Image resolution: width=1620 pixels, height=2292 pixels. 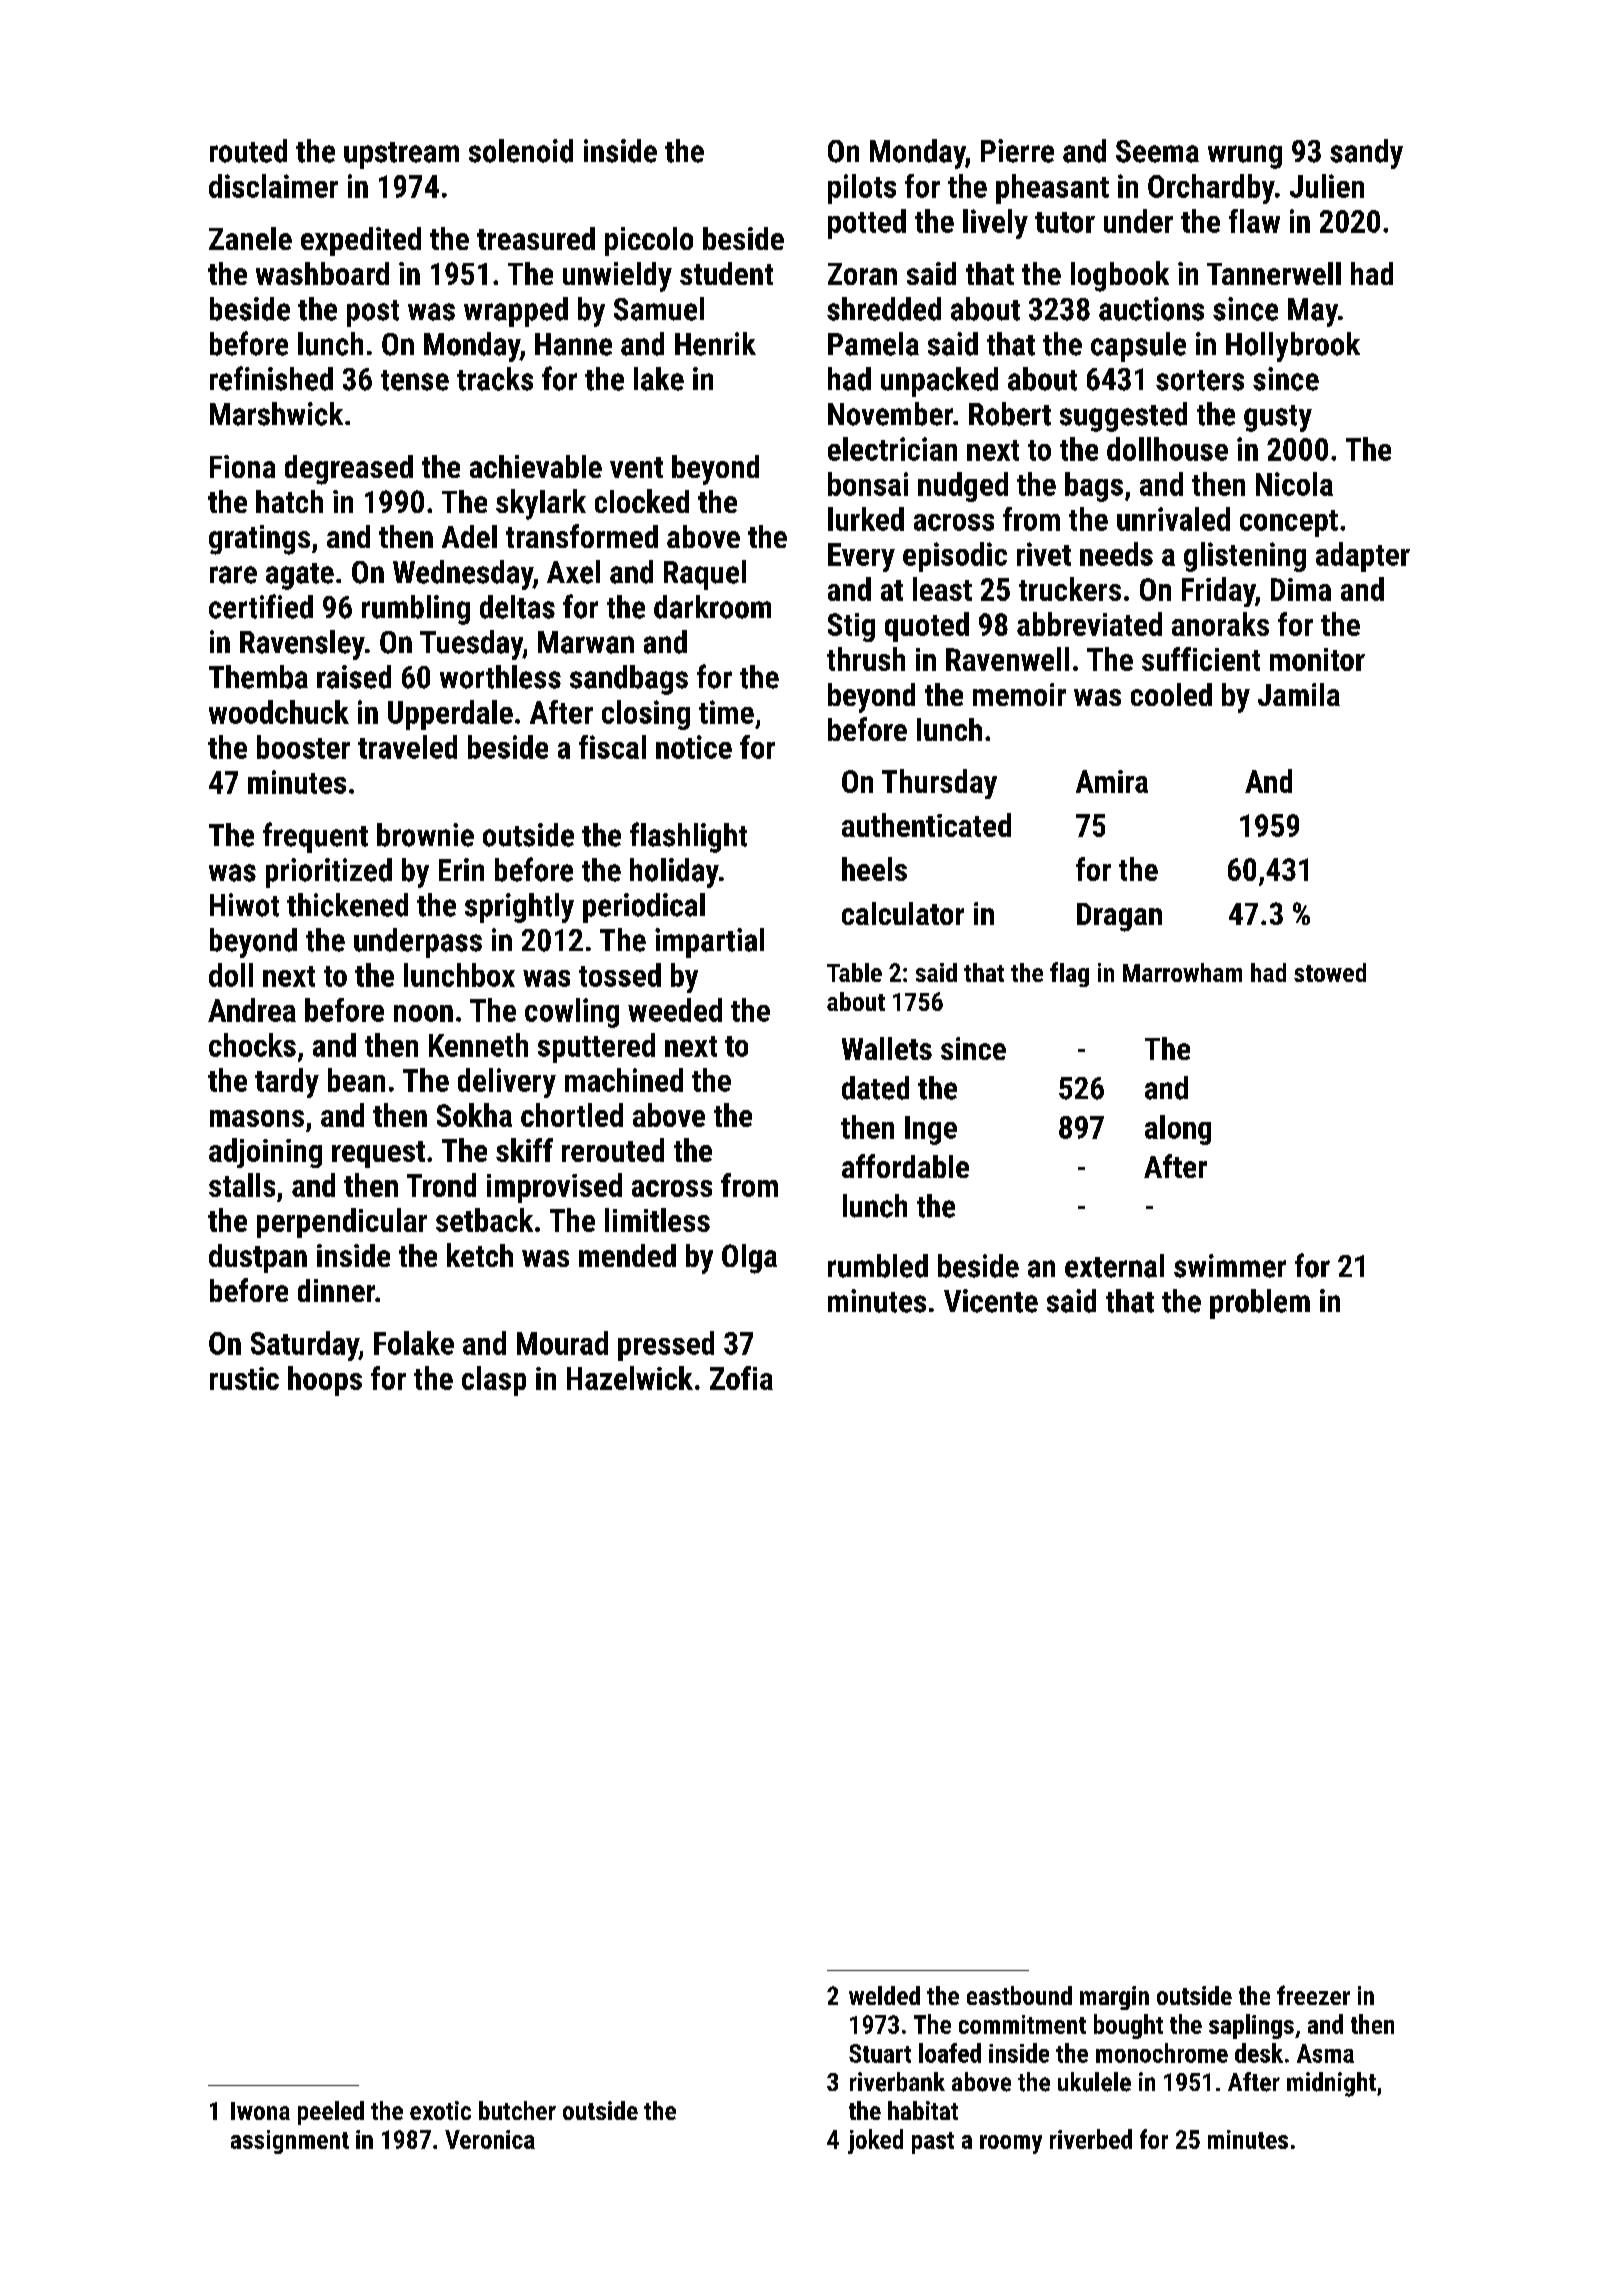 What do you see at coordinates (1157, 151) in the screenshot?
I see `Seema` at bounding box center [1157, 151].
